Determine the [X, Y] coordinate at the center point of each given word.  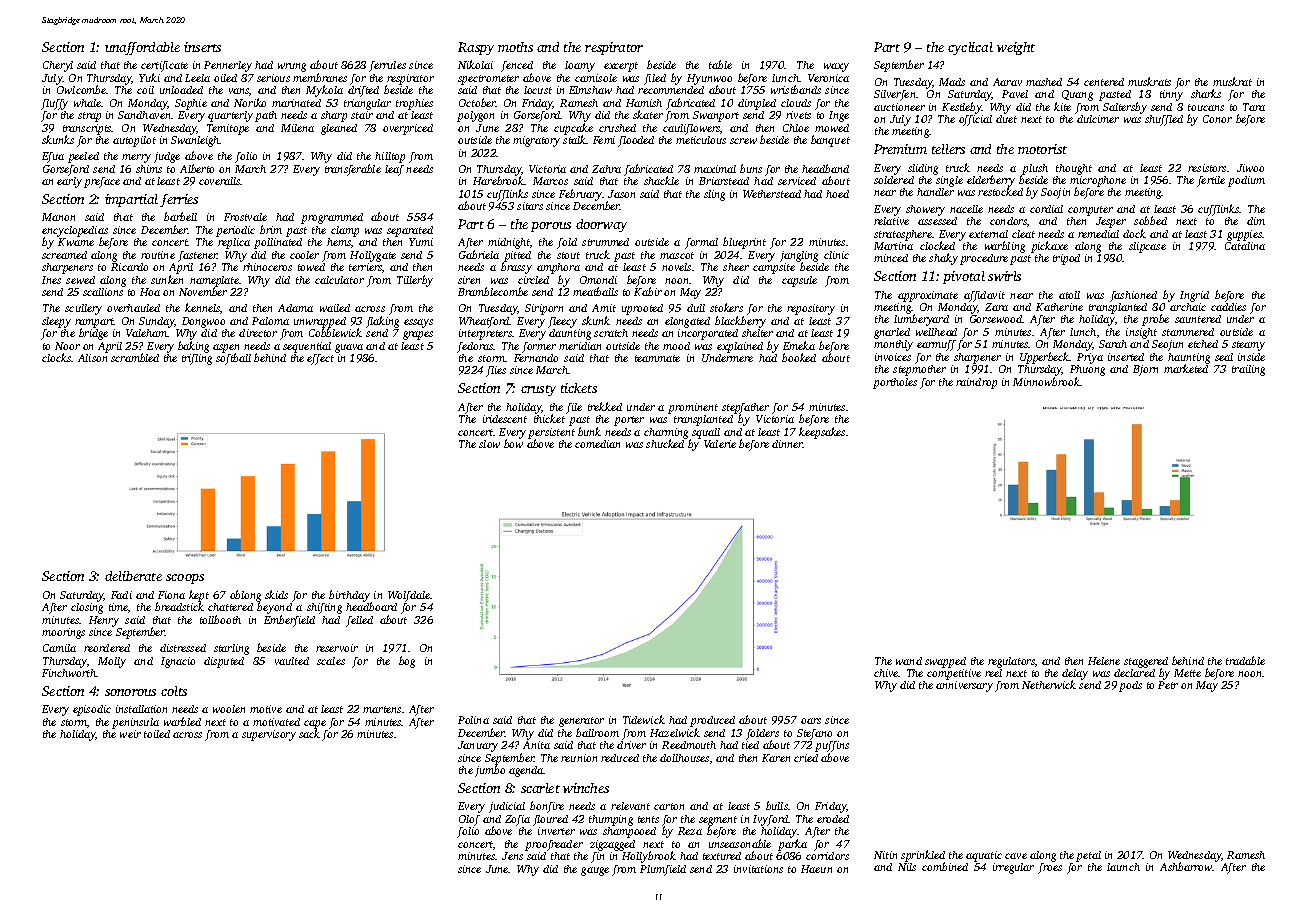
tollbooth [220, 619]
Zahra [606, 169]
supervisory [269, 735]
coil [145, 90]
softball [233, 359]
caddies [1228, 307]
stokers [726, 307]
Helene [1104, 661]
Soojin [1055, 193]
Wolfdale [409, 596]
